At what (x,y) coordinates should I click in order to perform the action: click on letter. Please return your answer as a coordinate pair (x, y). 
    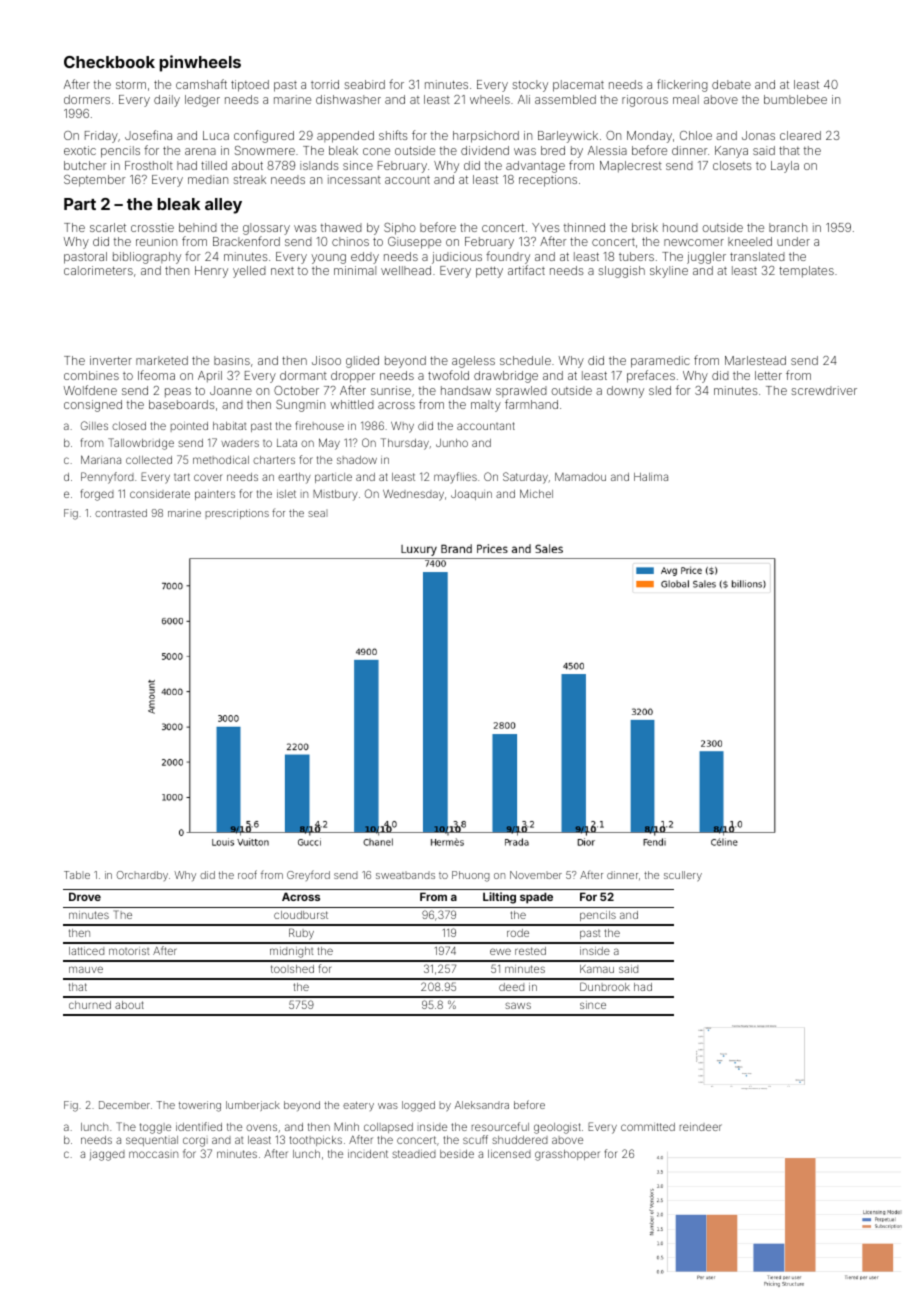
    Looking at the image, I should click on (768, 375).
